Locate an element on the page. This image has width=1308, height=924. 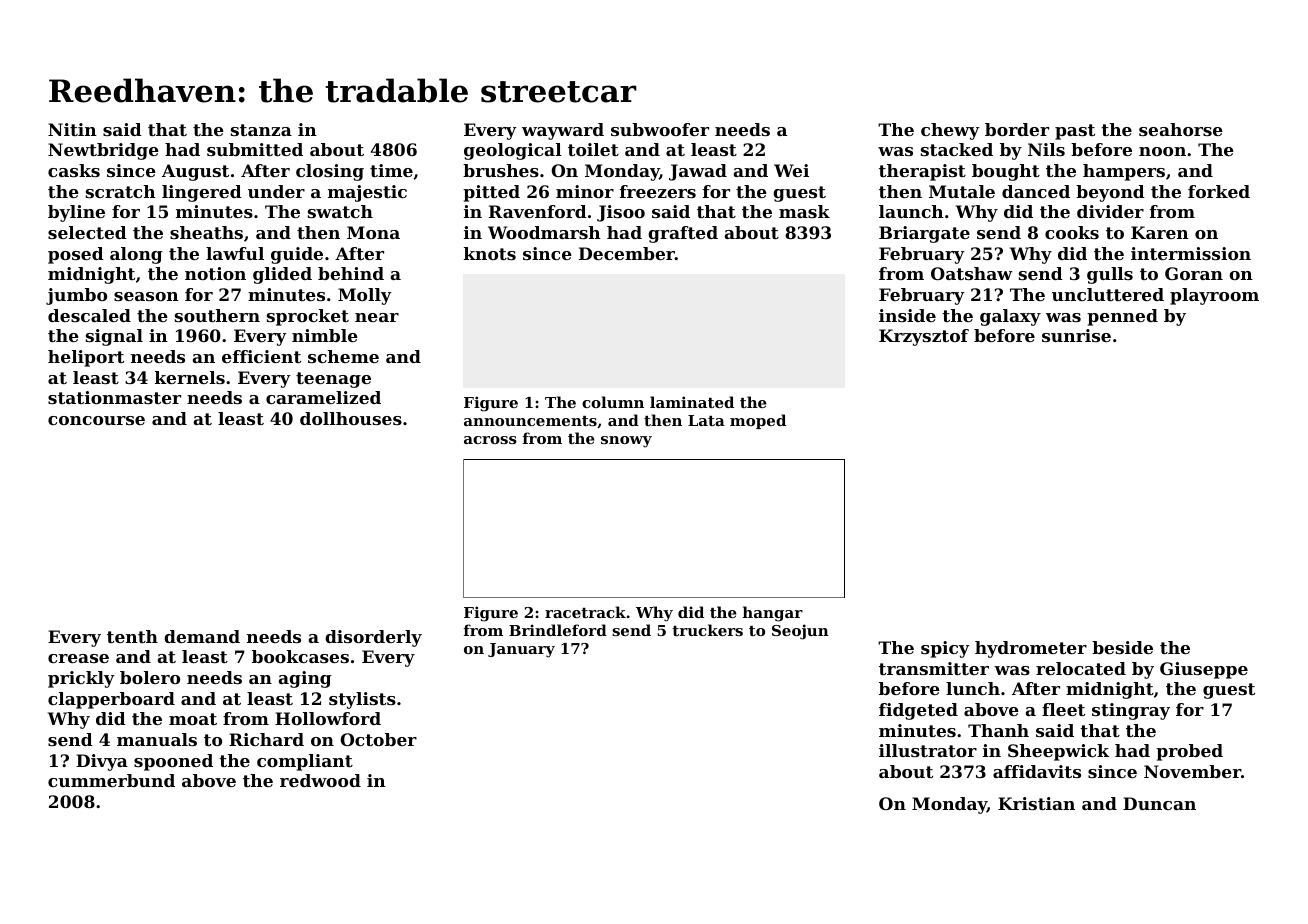
Briargate is located at coordinates (924, 234).
